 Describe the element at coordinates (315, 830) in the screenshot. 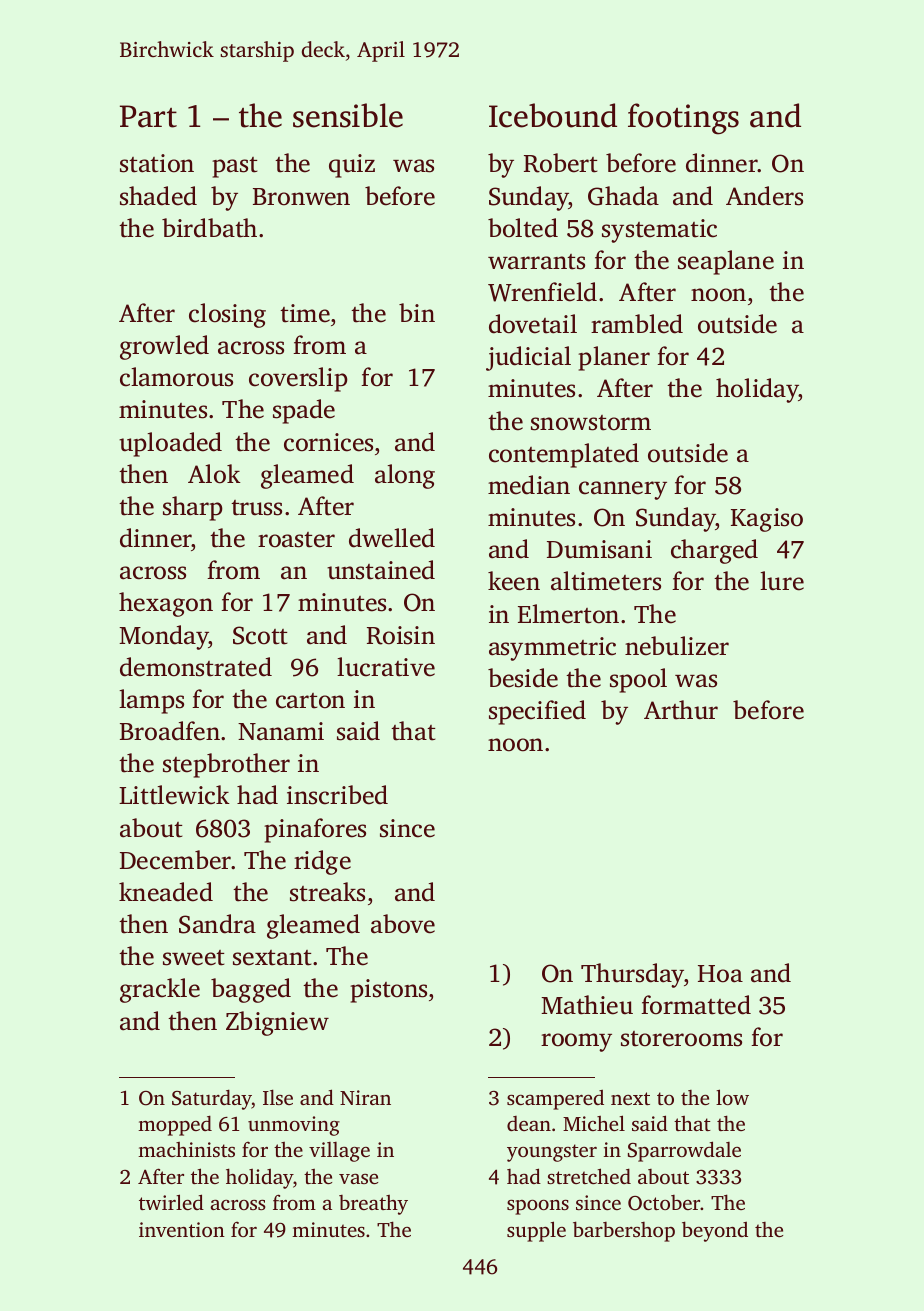

I see `pinafores` at that location.
